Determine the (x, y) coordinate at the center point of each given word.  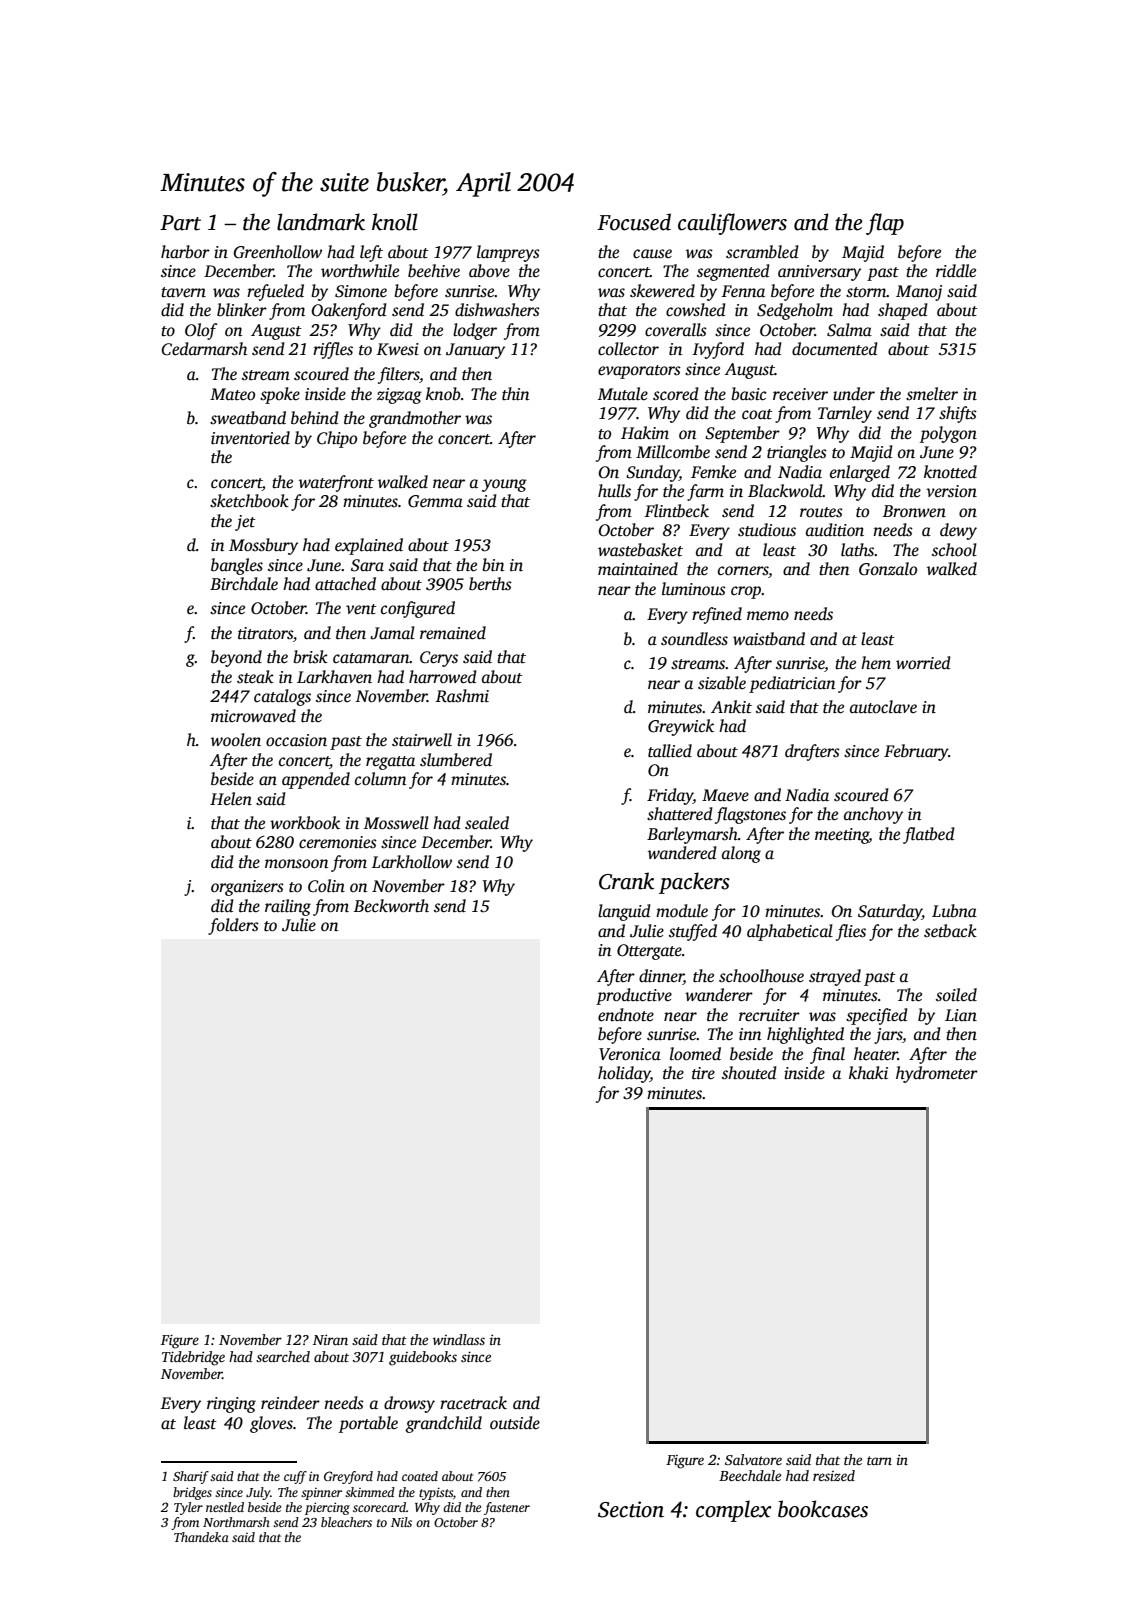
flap (885, 224)
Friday (670, 796)
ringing (231, 1405)
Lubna (954, 911)
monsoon (296, 864)
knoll (395, 222)
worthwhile (360, 271)
